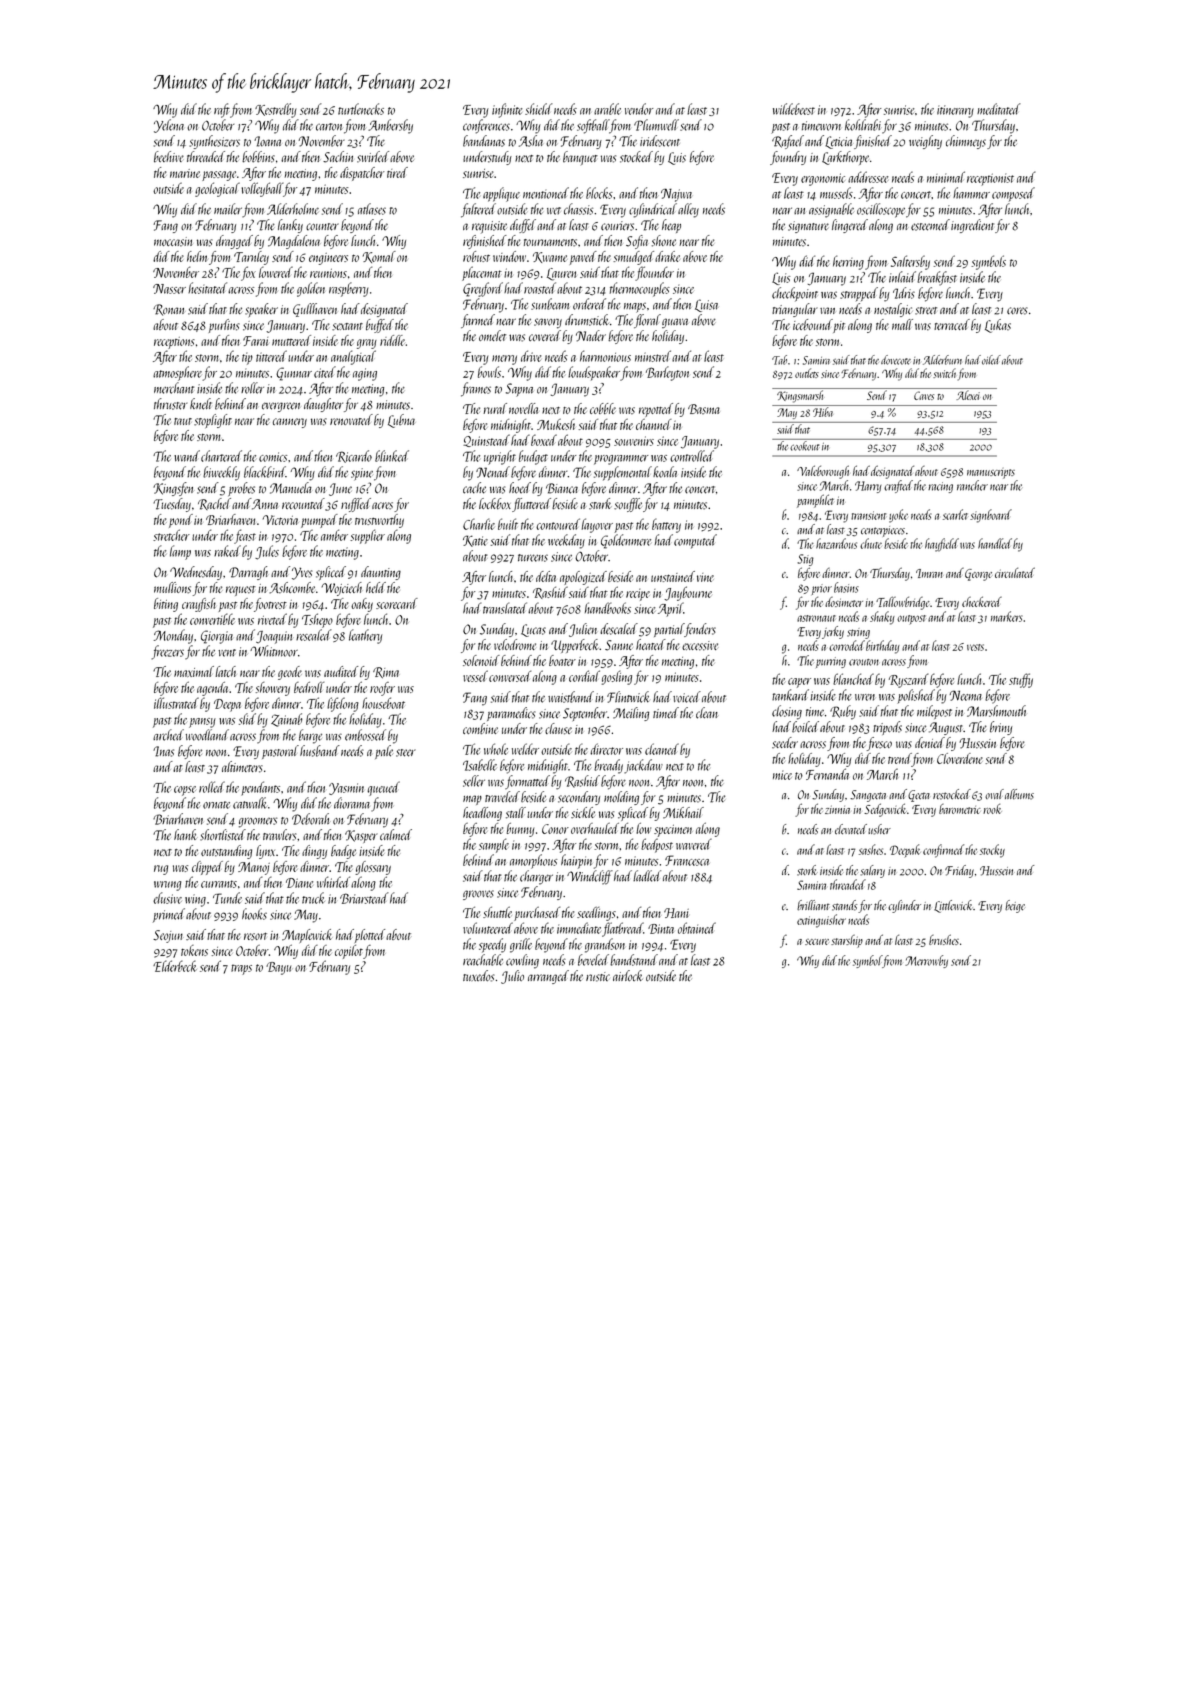  Describe the element at coordinates (362, 605) in the image. I see `oaky` at that location.
